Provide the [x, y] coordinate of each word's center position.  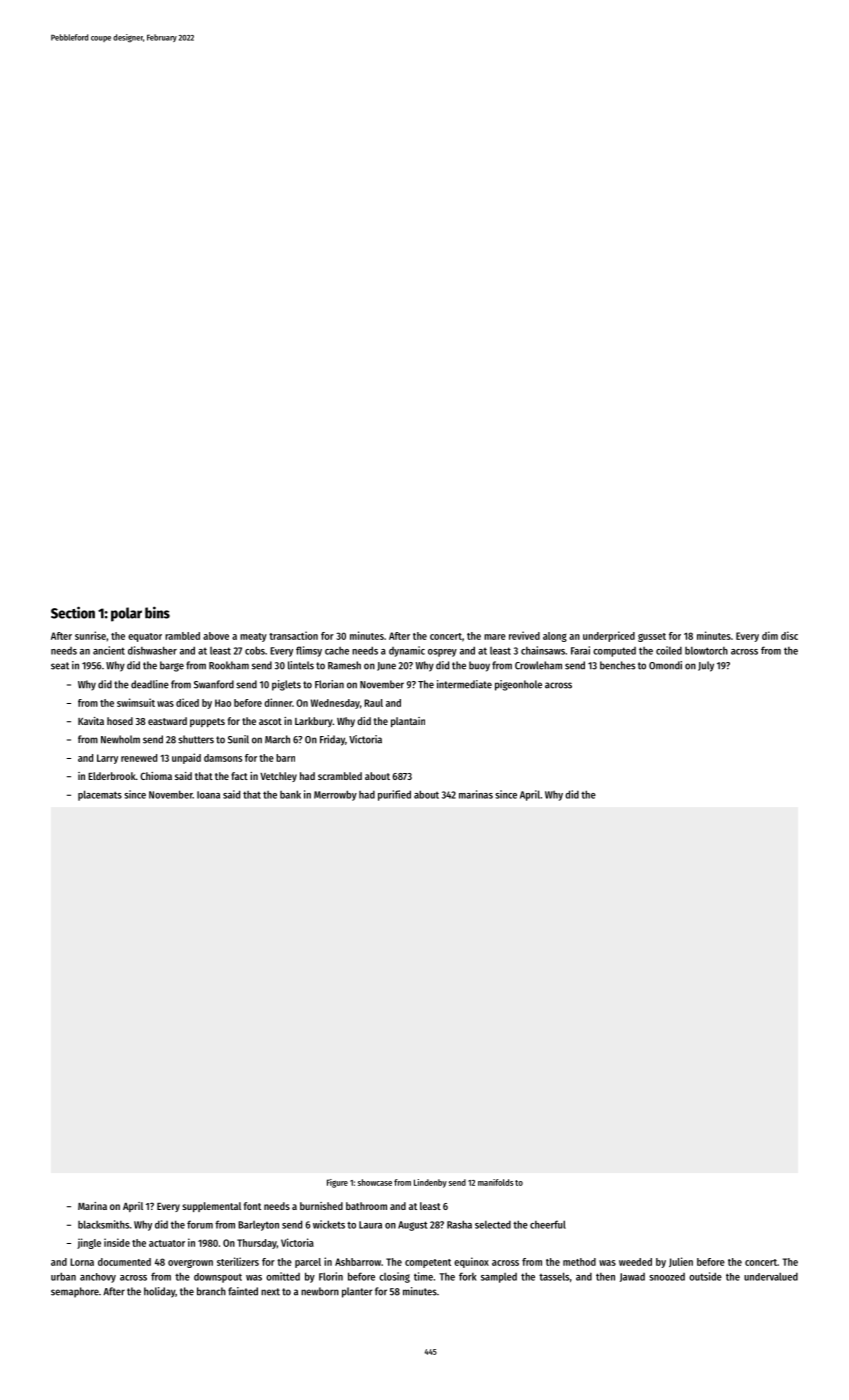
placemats [100, 795]
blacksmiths [103, 1224]
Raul [373, 703]
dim [770, 635]
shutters [196, 739]
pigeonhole [518, 685]
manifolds [496, 1182]
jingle [89, 1243]
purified [394, 795]
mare [495, 637]
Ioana [208, 795]
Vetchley [278, 777]
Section [73, 612]
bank [290, 794]
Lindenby [430, 1183]
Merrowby [335, 795]
